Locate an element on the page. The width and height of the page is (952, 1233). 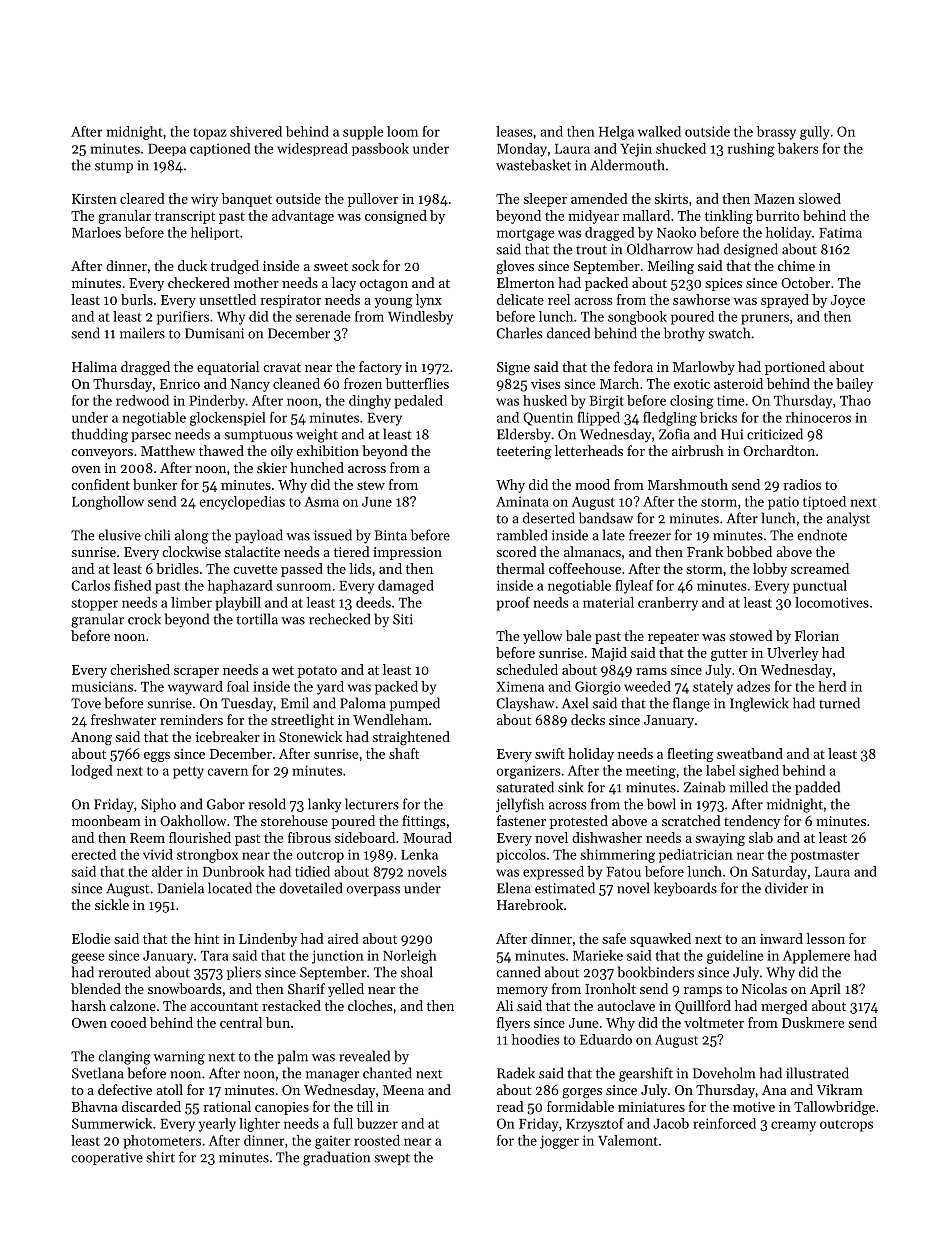
streetlight is located at coordinates (302, 721).
